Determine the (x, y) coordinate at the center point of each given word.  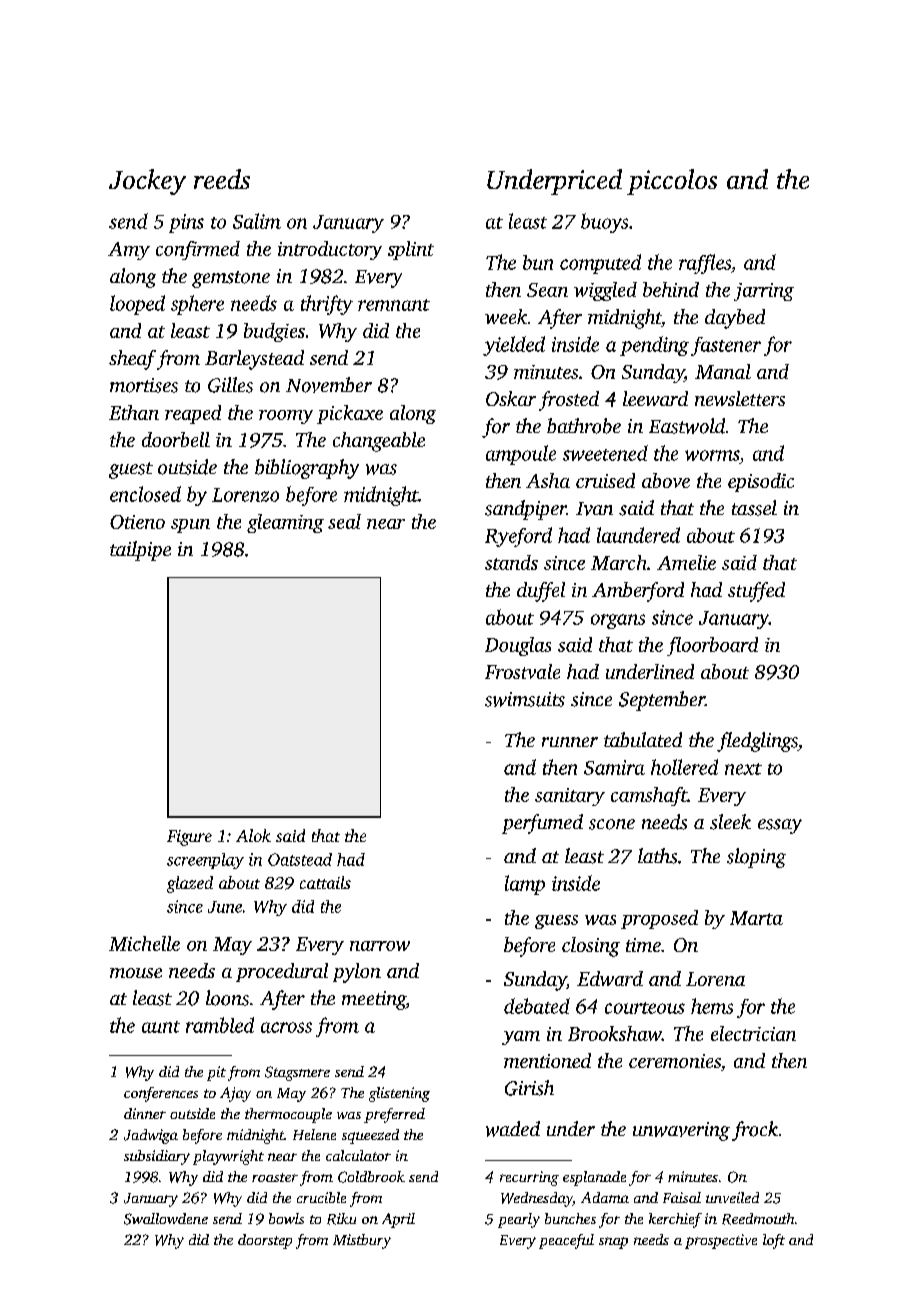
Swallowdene (166, 1219)
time (643, 945)
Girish (529, 1088)
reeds (222, 179)
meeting (374, 1000)
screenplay (205, 861)
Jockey (147, 182)
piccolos (672, 182)
